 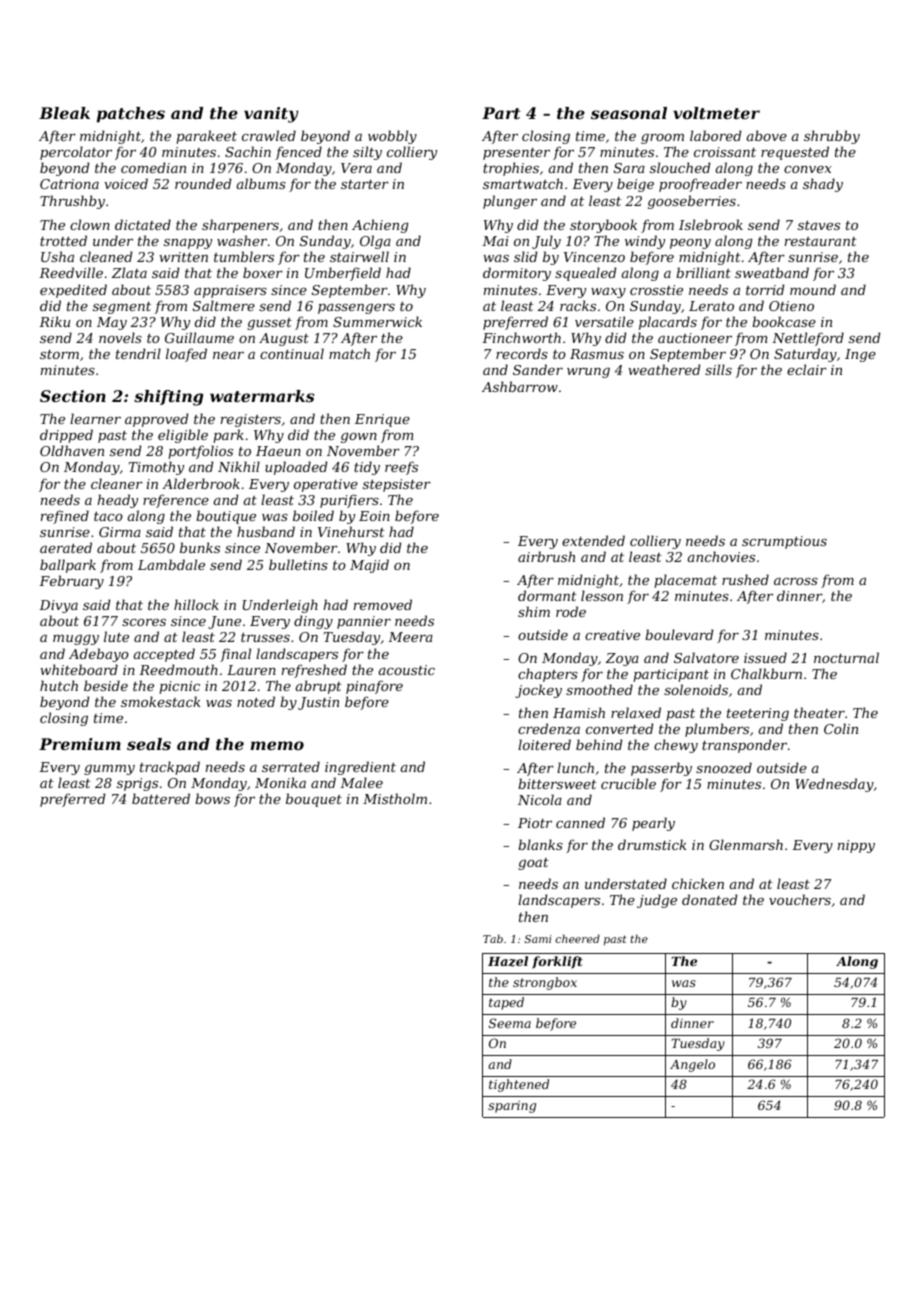 I want to click on shifting, so click(x=168, y=398).
